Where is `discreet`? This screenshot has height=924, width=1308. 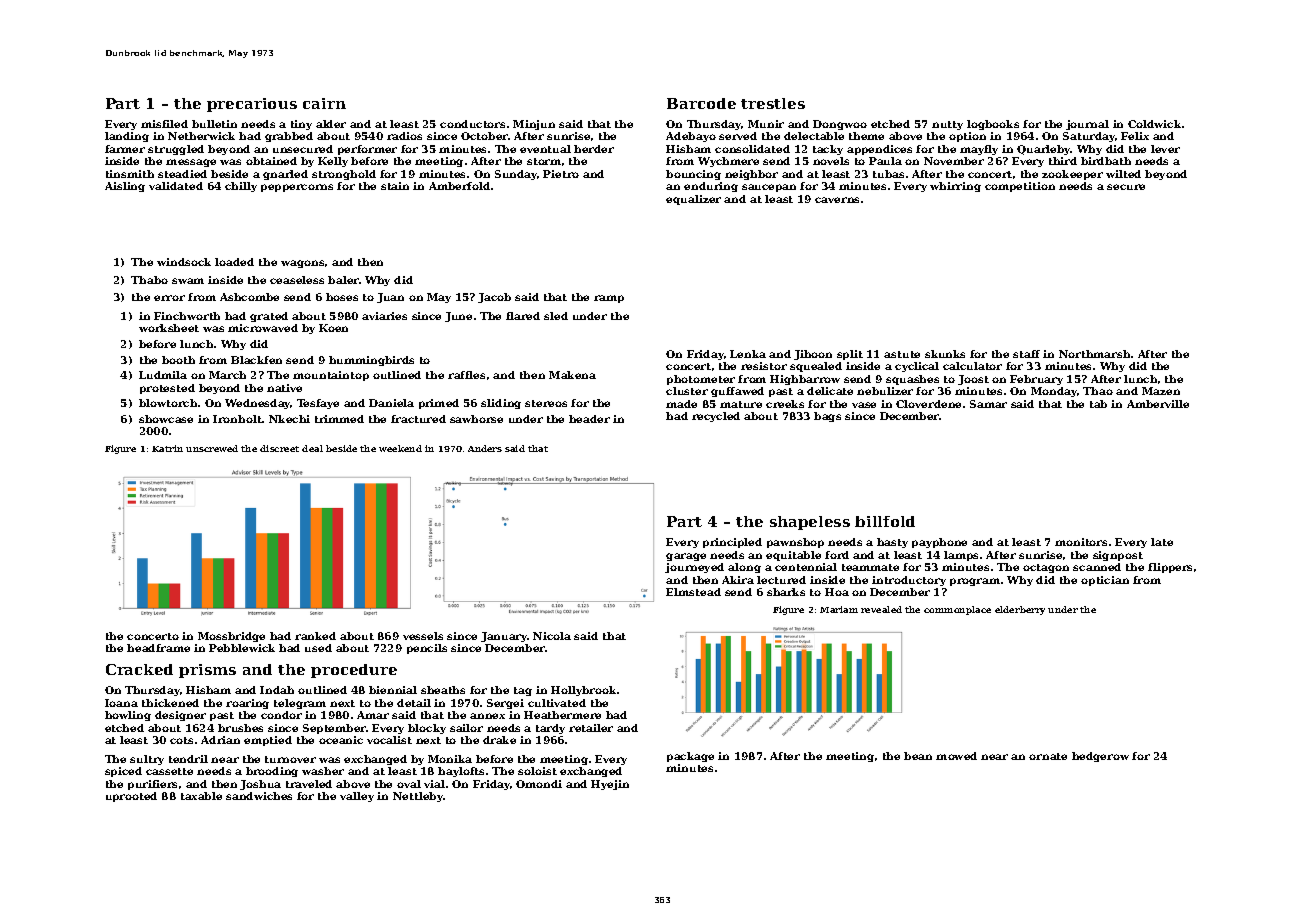
discreet is located at coordinates (279, 448).
